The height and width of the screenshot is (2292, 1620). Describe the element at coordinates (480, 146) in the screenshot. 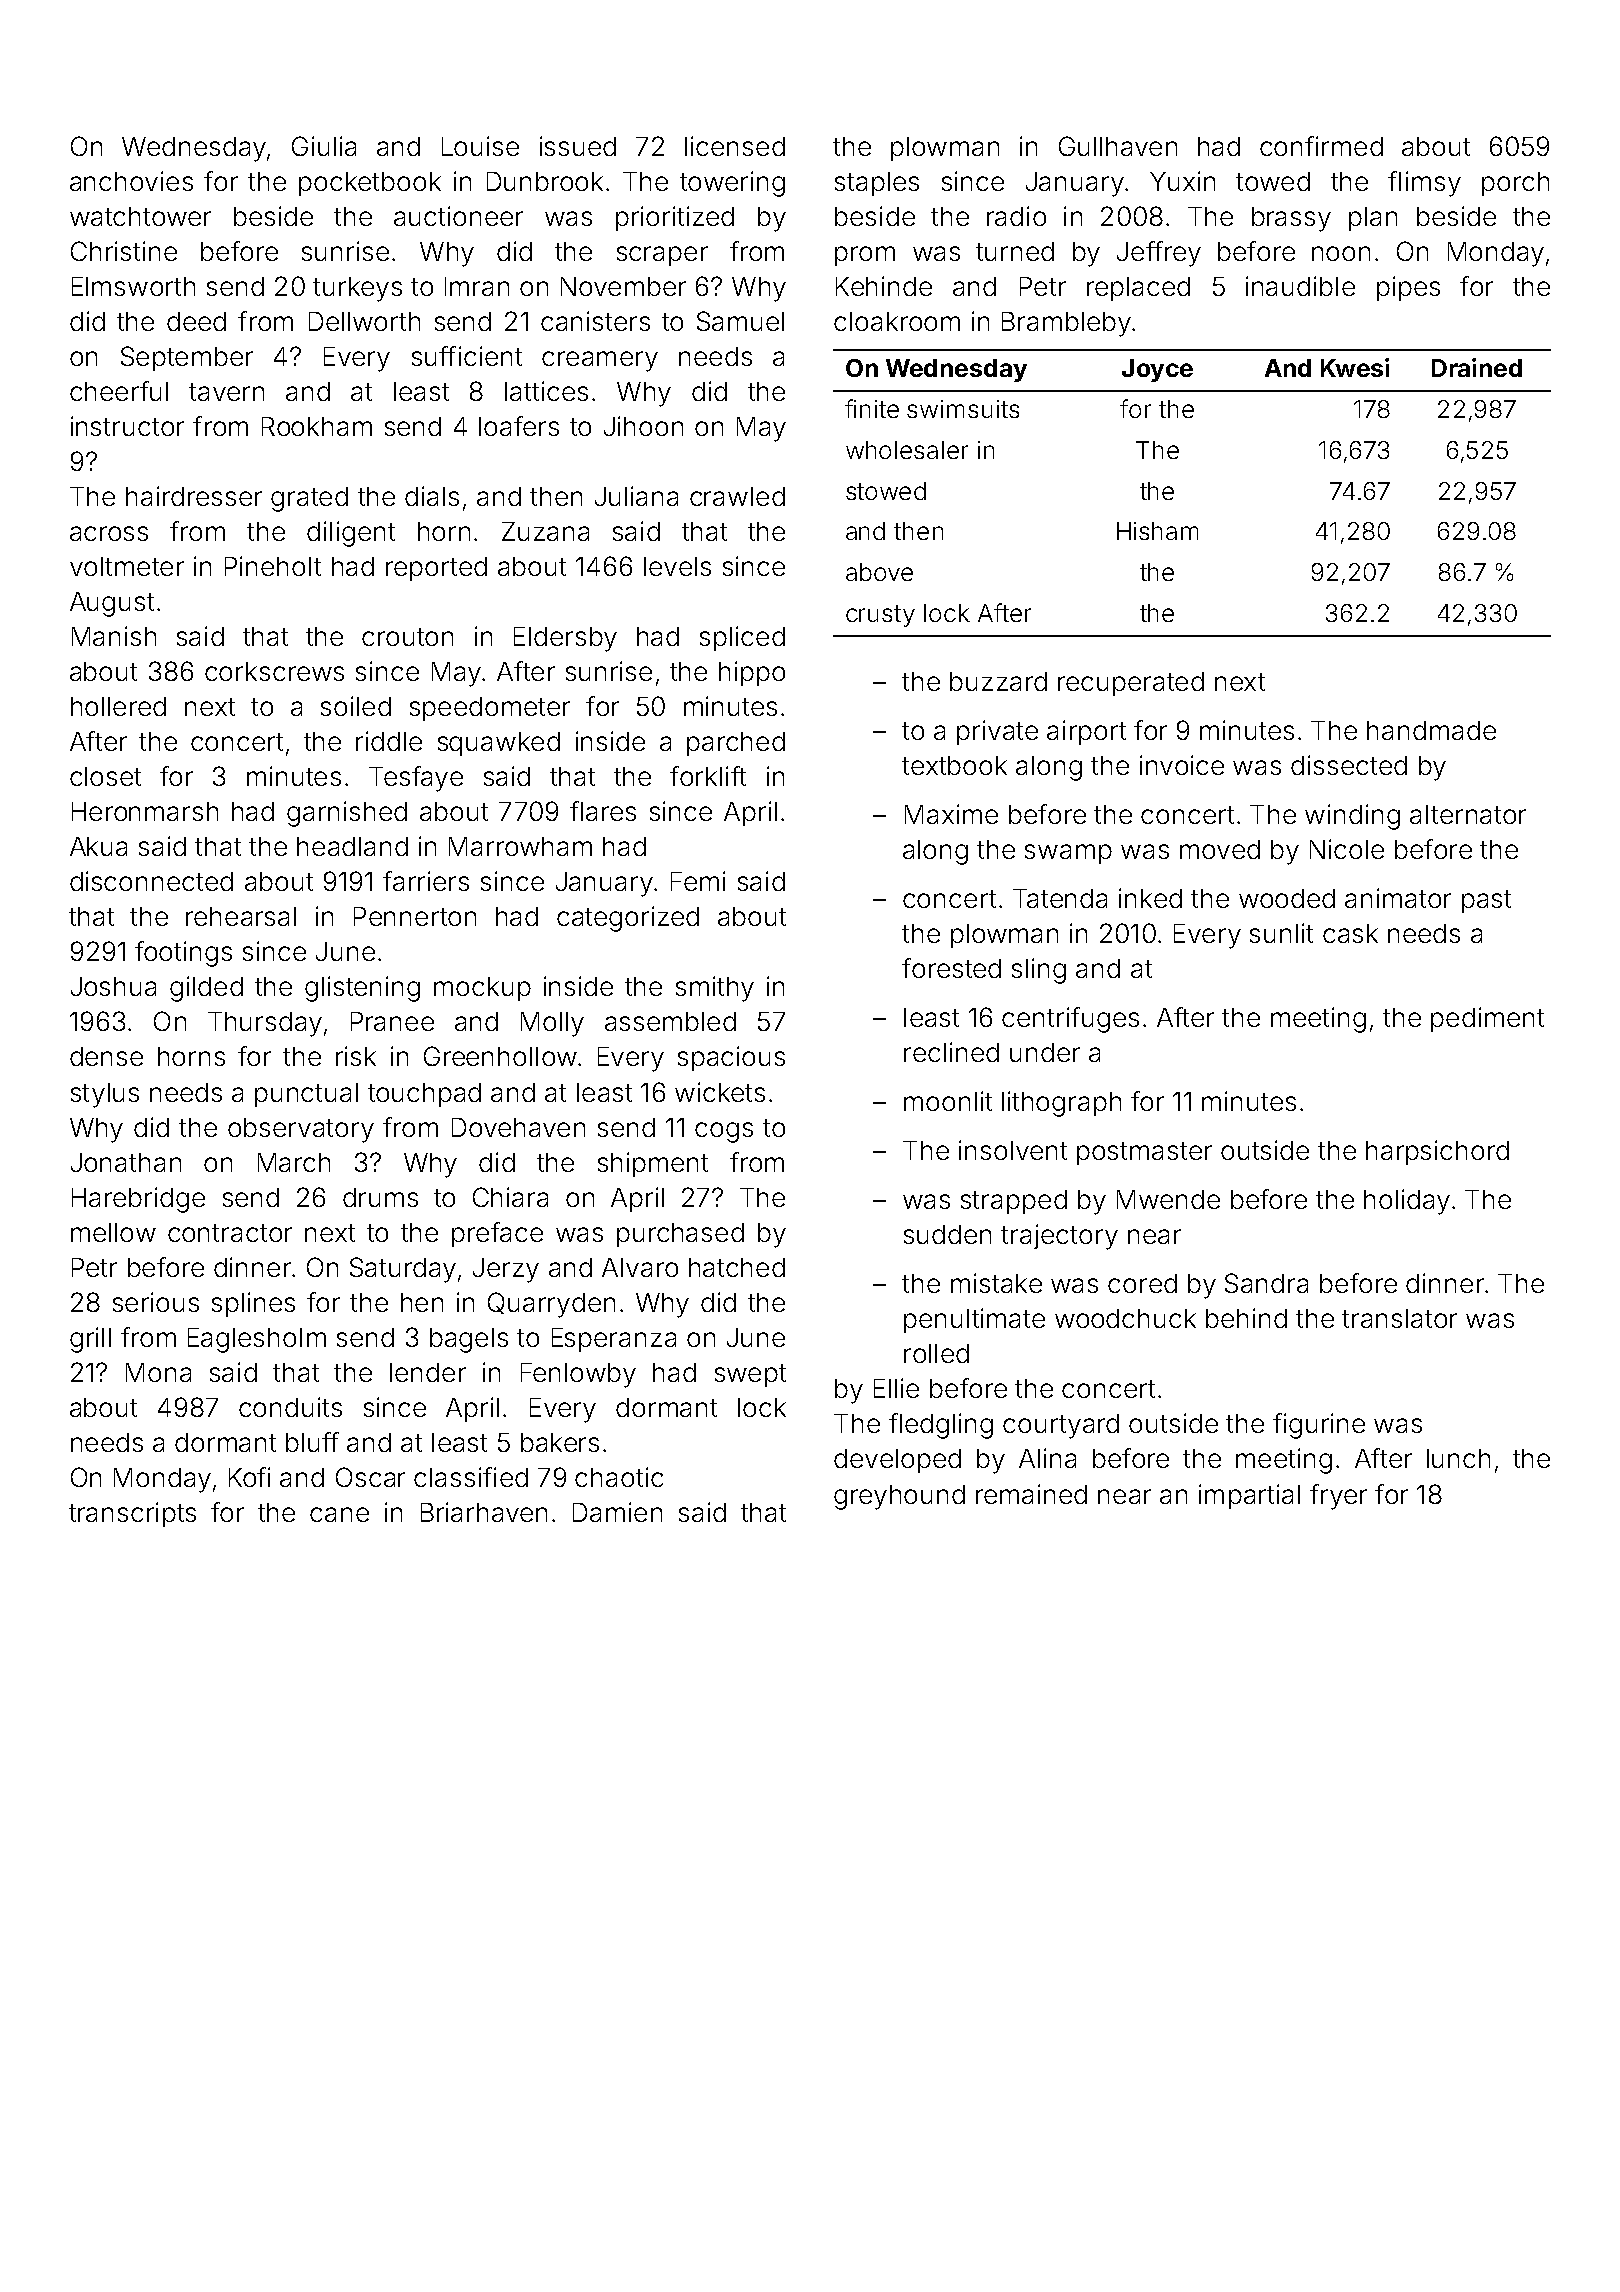

I see `Louise` at that location.
